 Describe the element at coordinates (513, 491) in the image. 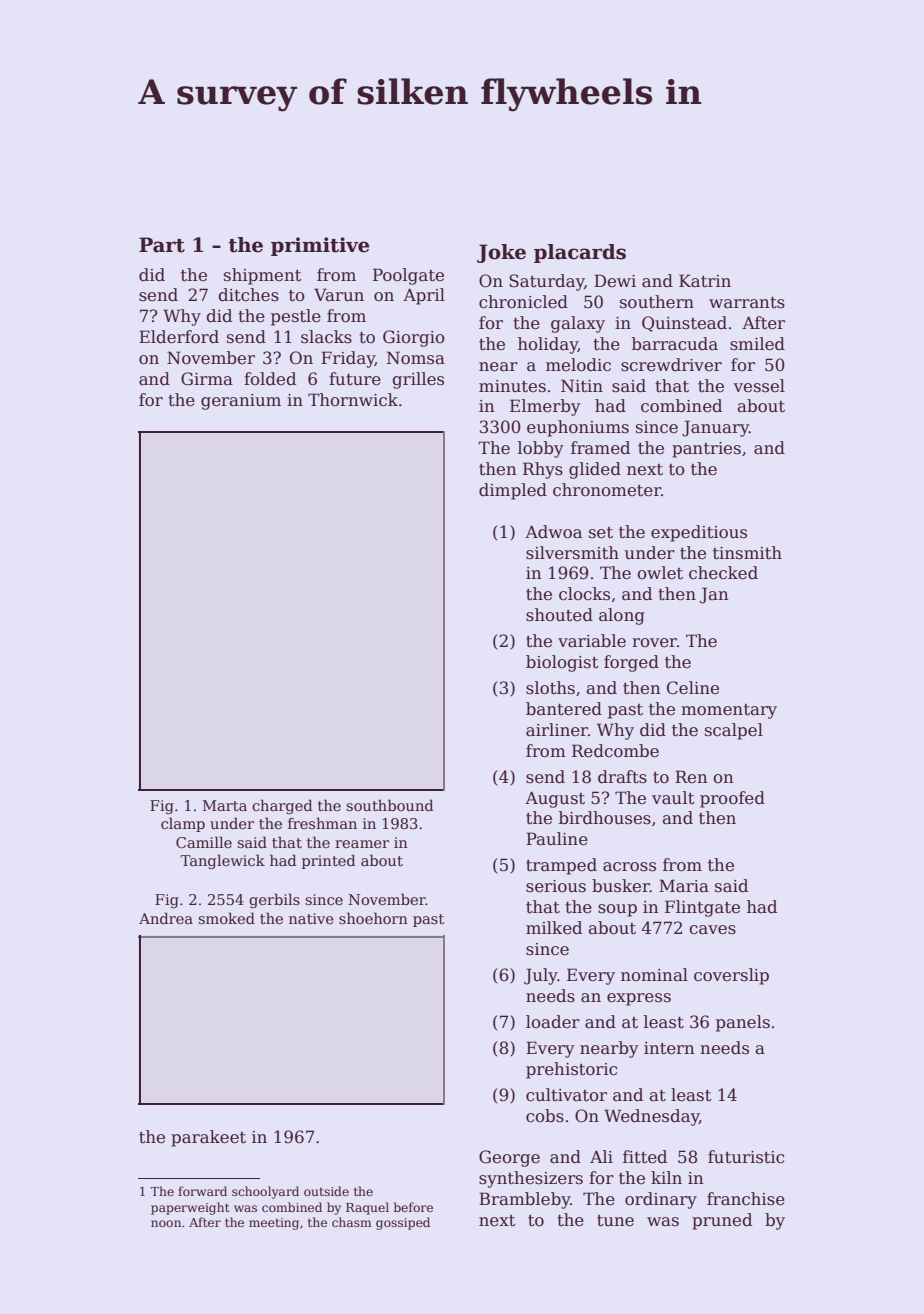

I see `dimpled` at that location.
